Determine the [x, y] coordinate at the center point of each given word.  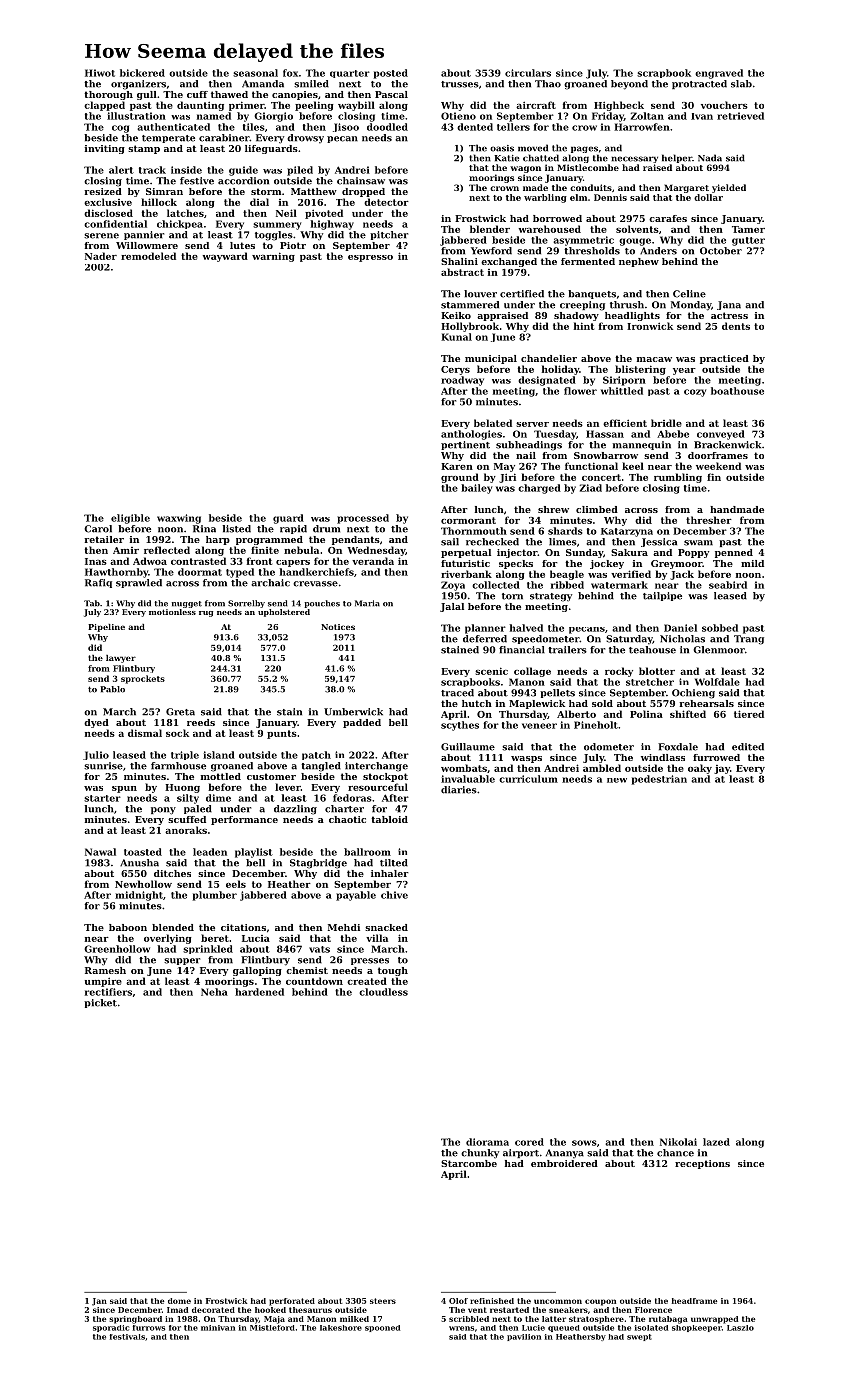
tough [393, 971]
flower [580, 391]
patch [316, 755]
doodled [387, 127]
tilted [394, 863]
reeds [201, 722]
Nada [710, 158]
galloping [257, 971]
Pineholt [596, 725]
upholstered [284, 613]
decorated [213, 1310]
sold [602, 703]
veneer [539, 726]
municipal [491, 359]
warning [273, 257]
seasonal [255, 73]
